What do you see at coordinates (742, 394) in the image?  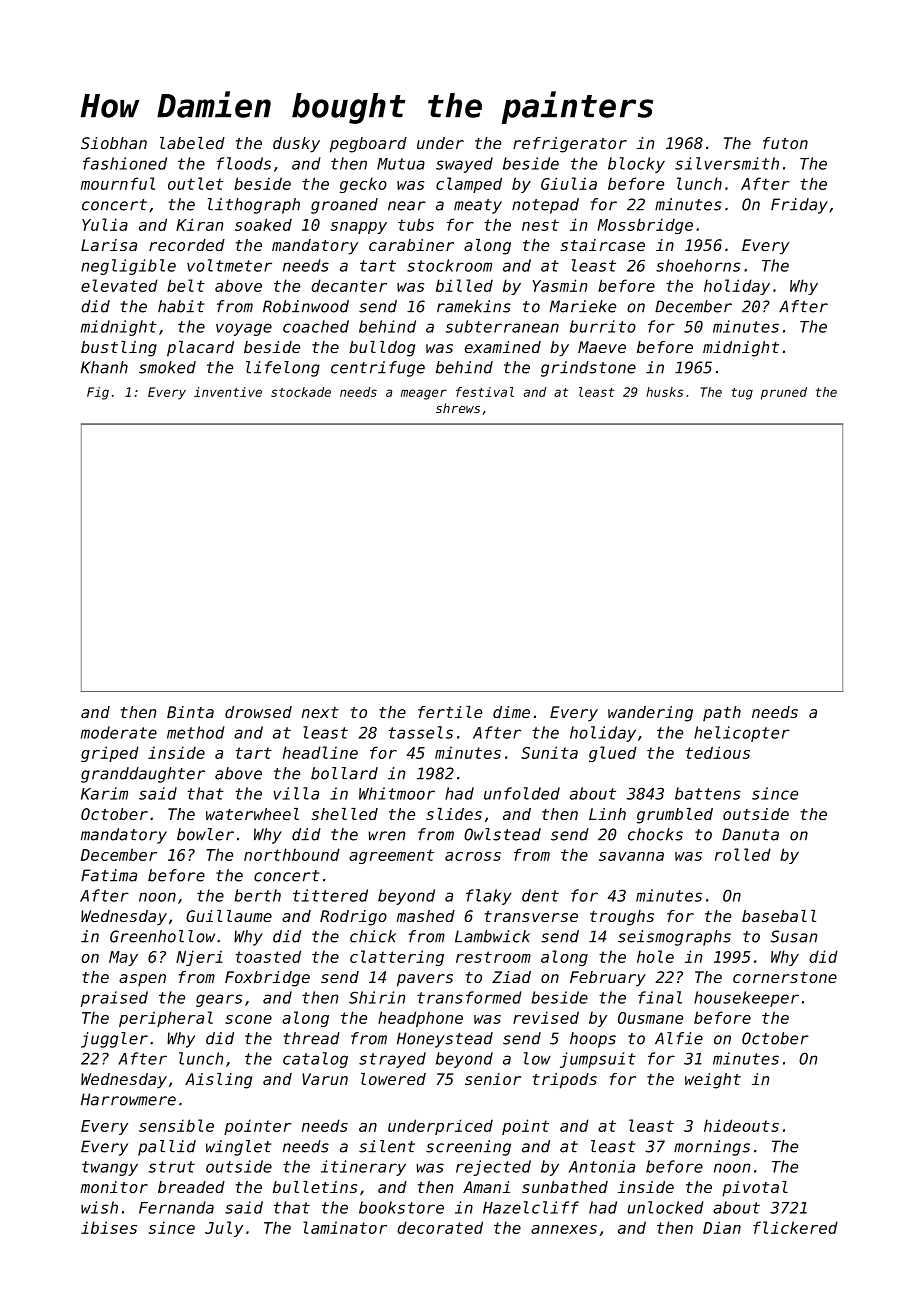 I see `tug` at bounding box center [742, 394].
